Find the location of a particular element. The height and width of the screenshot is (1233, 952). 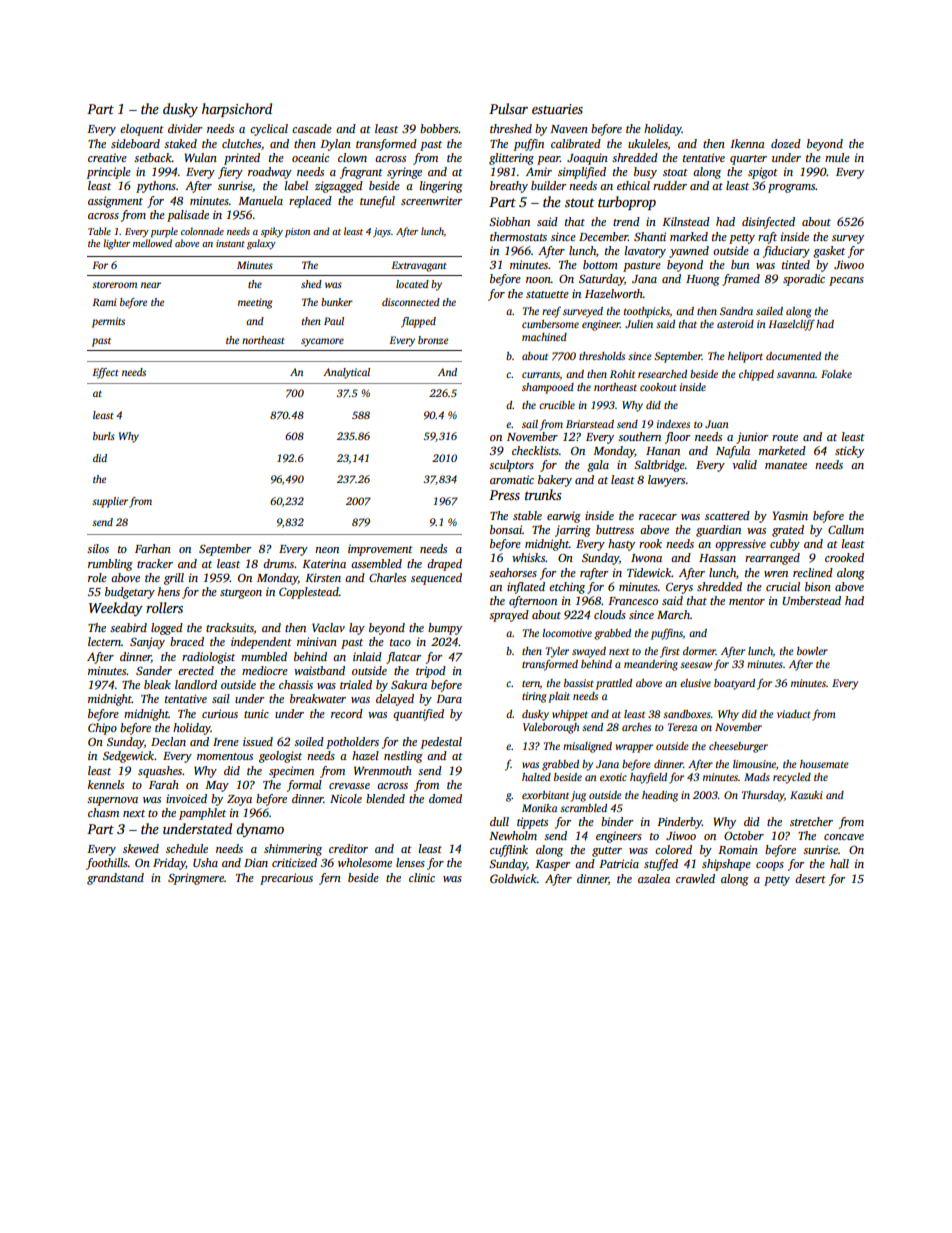

Analytical is located at coordinates (346, 373).
